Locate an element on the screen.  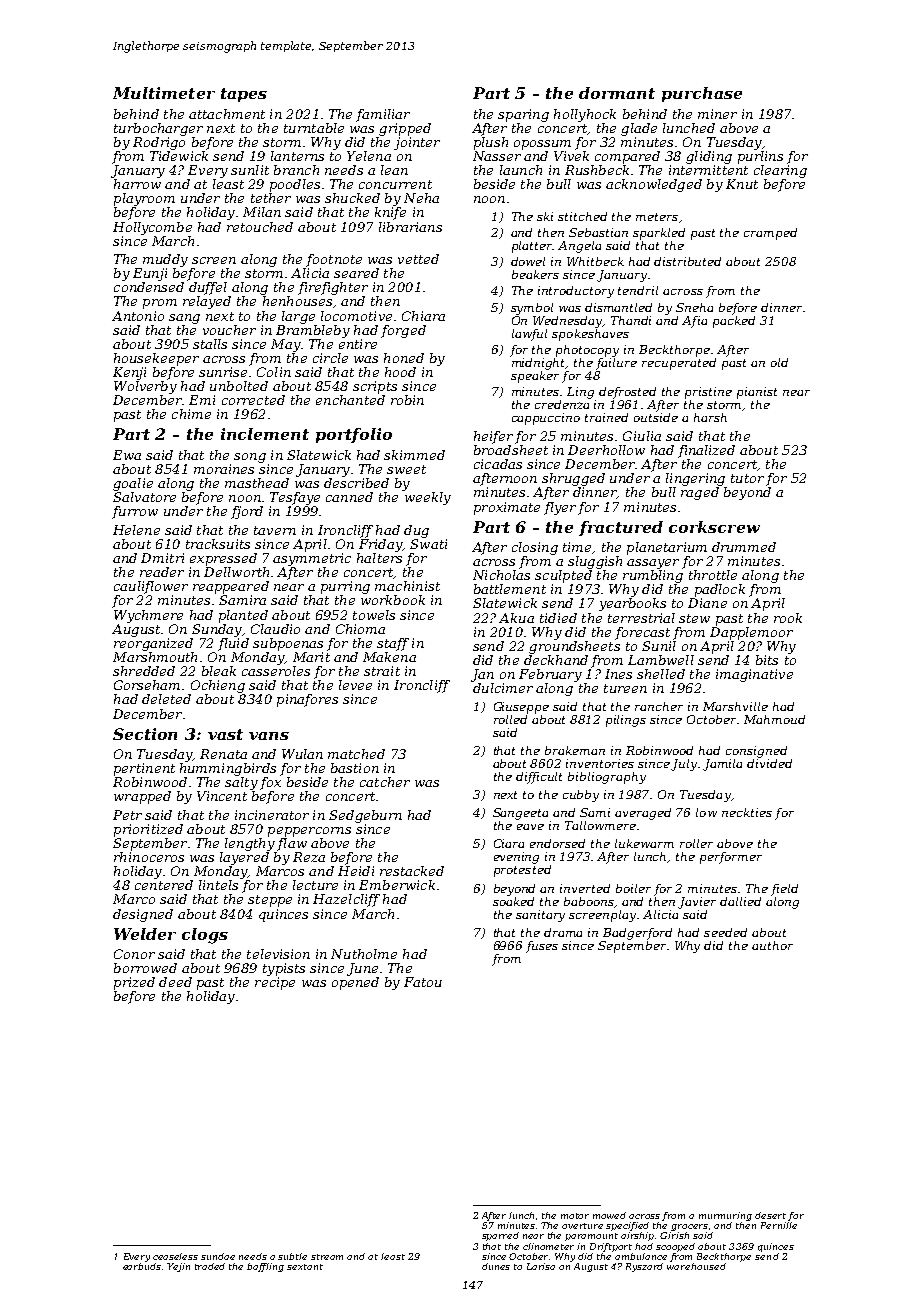
Helene is located at coordinates (136, 530).
